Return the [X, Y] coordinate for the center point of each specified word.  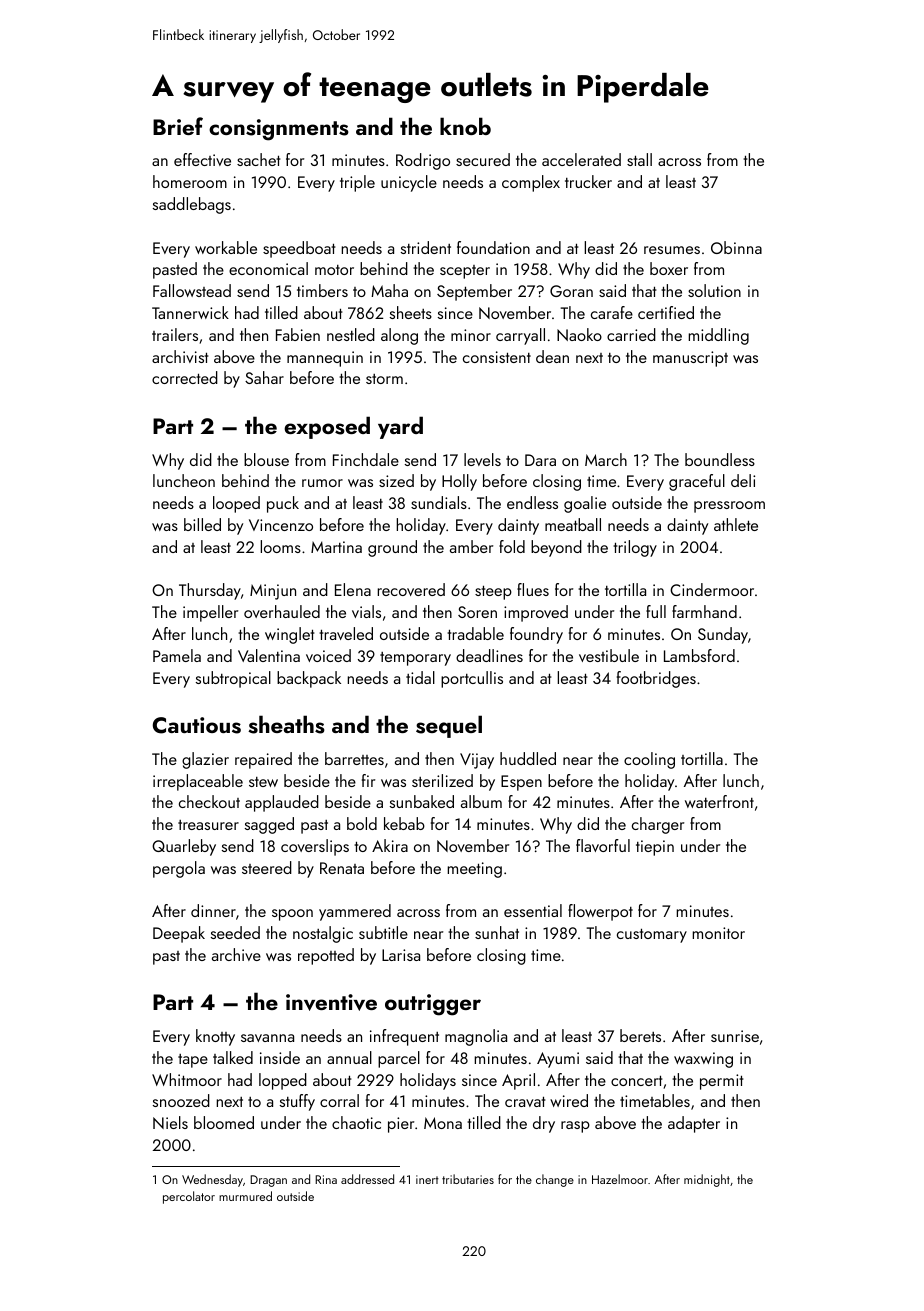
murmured [245, 1196]
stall [639, 159]
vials [366, 611]
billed [202, 524]
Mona [443, 1123]
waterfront [719, 801]
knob [465, 126]
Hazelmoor [620, 1179]
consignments [279, 130]
